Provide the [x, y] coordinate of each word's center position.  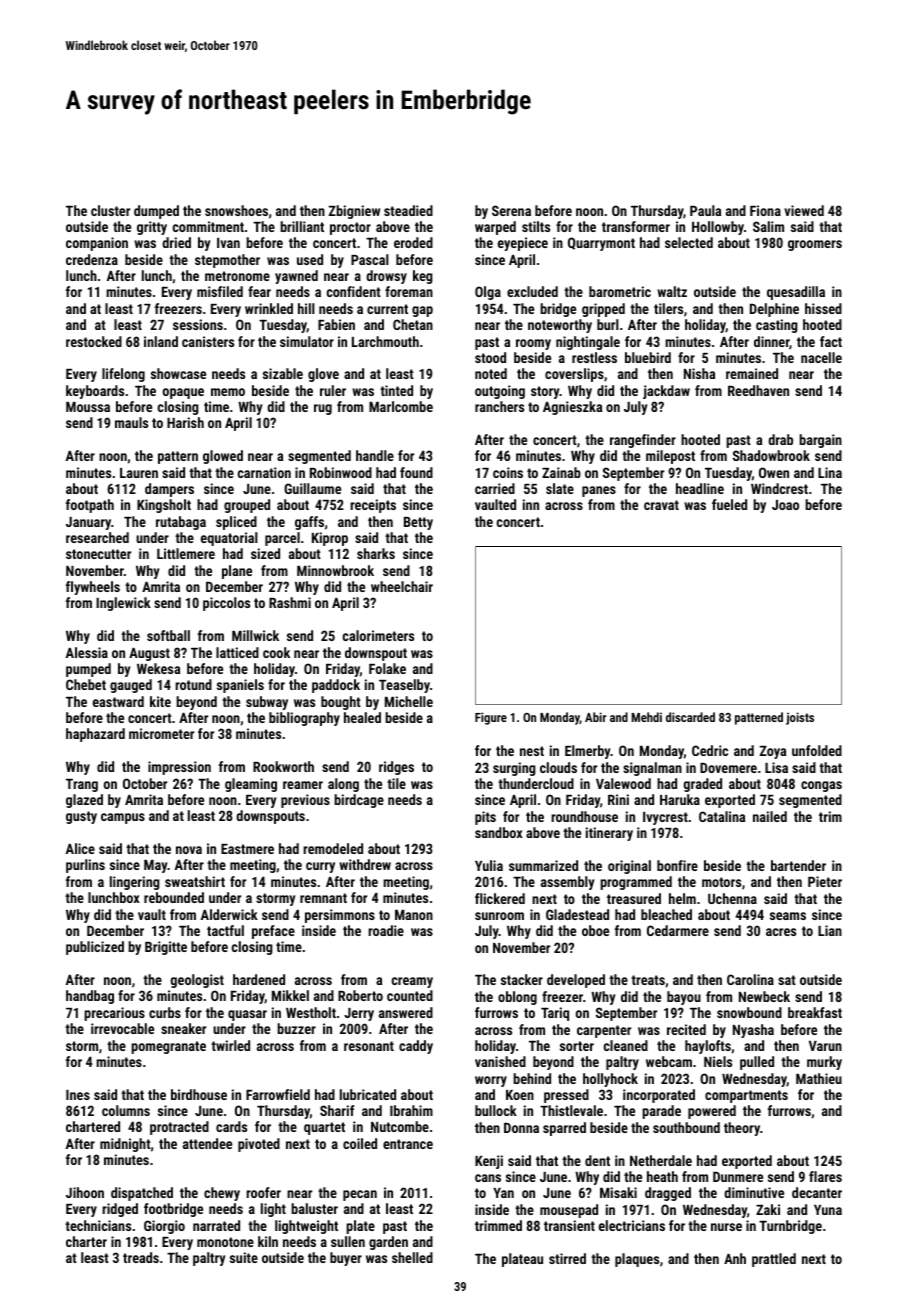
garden [388, 1243]
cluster [110, 210]
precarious [114, 1014]
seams [788, 916]
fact [831, 341]
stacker [522, 979]
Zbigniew [354, 212]
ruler [333, 390]
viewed [804, 210]
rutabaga [181, 523]
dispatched [142, 1194]
